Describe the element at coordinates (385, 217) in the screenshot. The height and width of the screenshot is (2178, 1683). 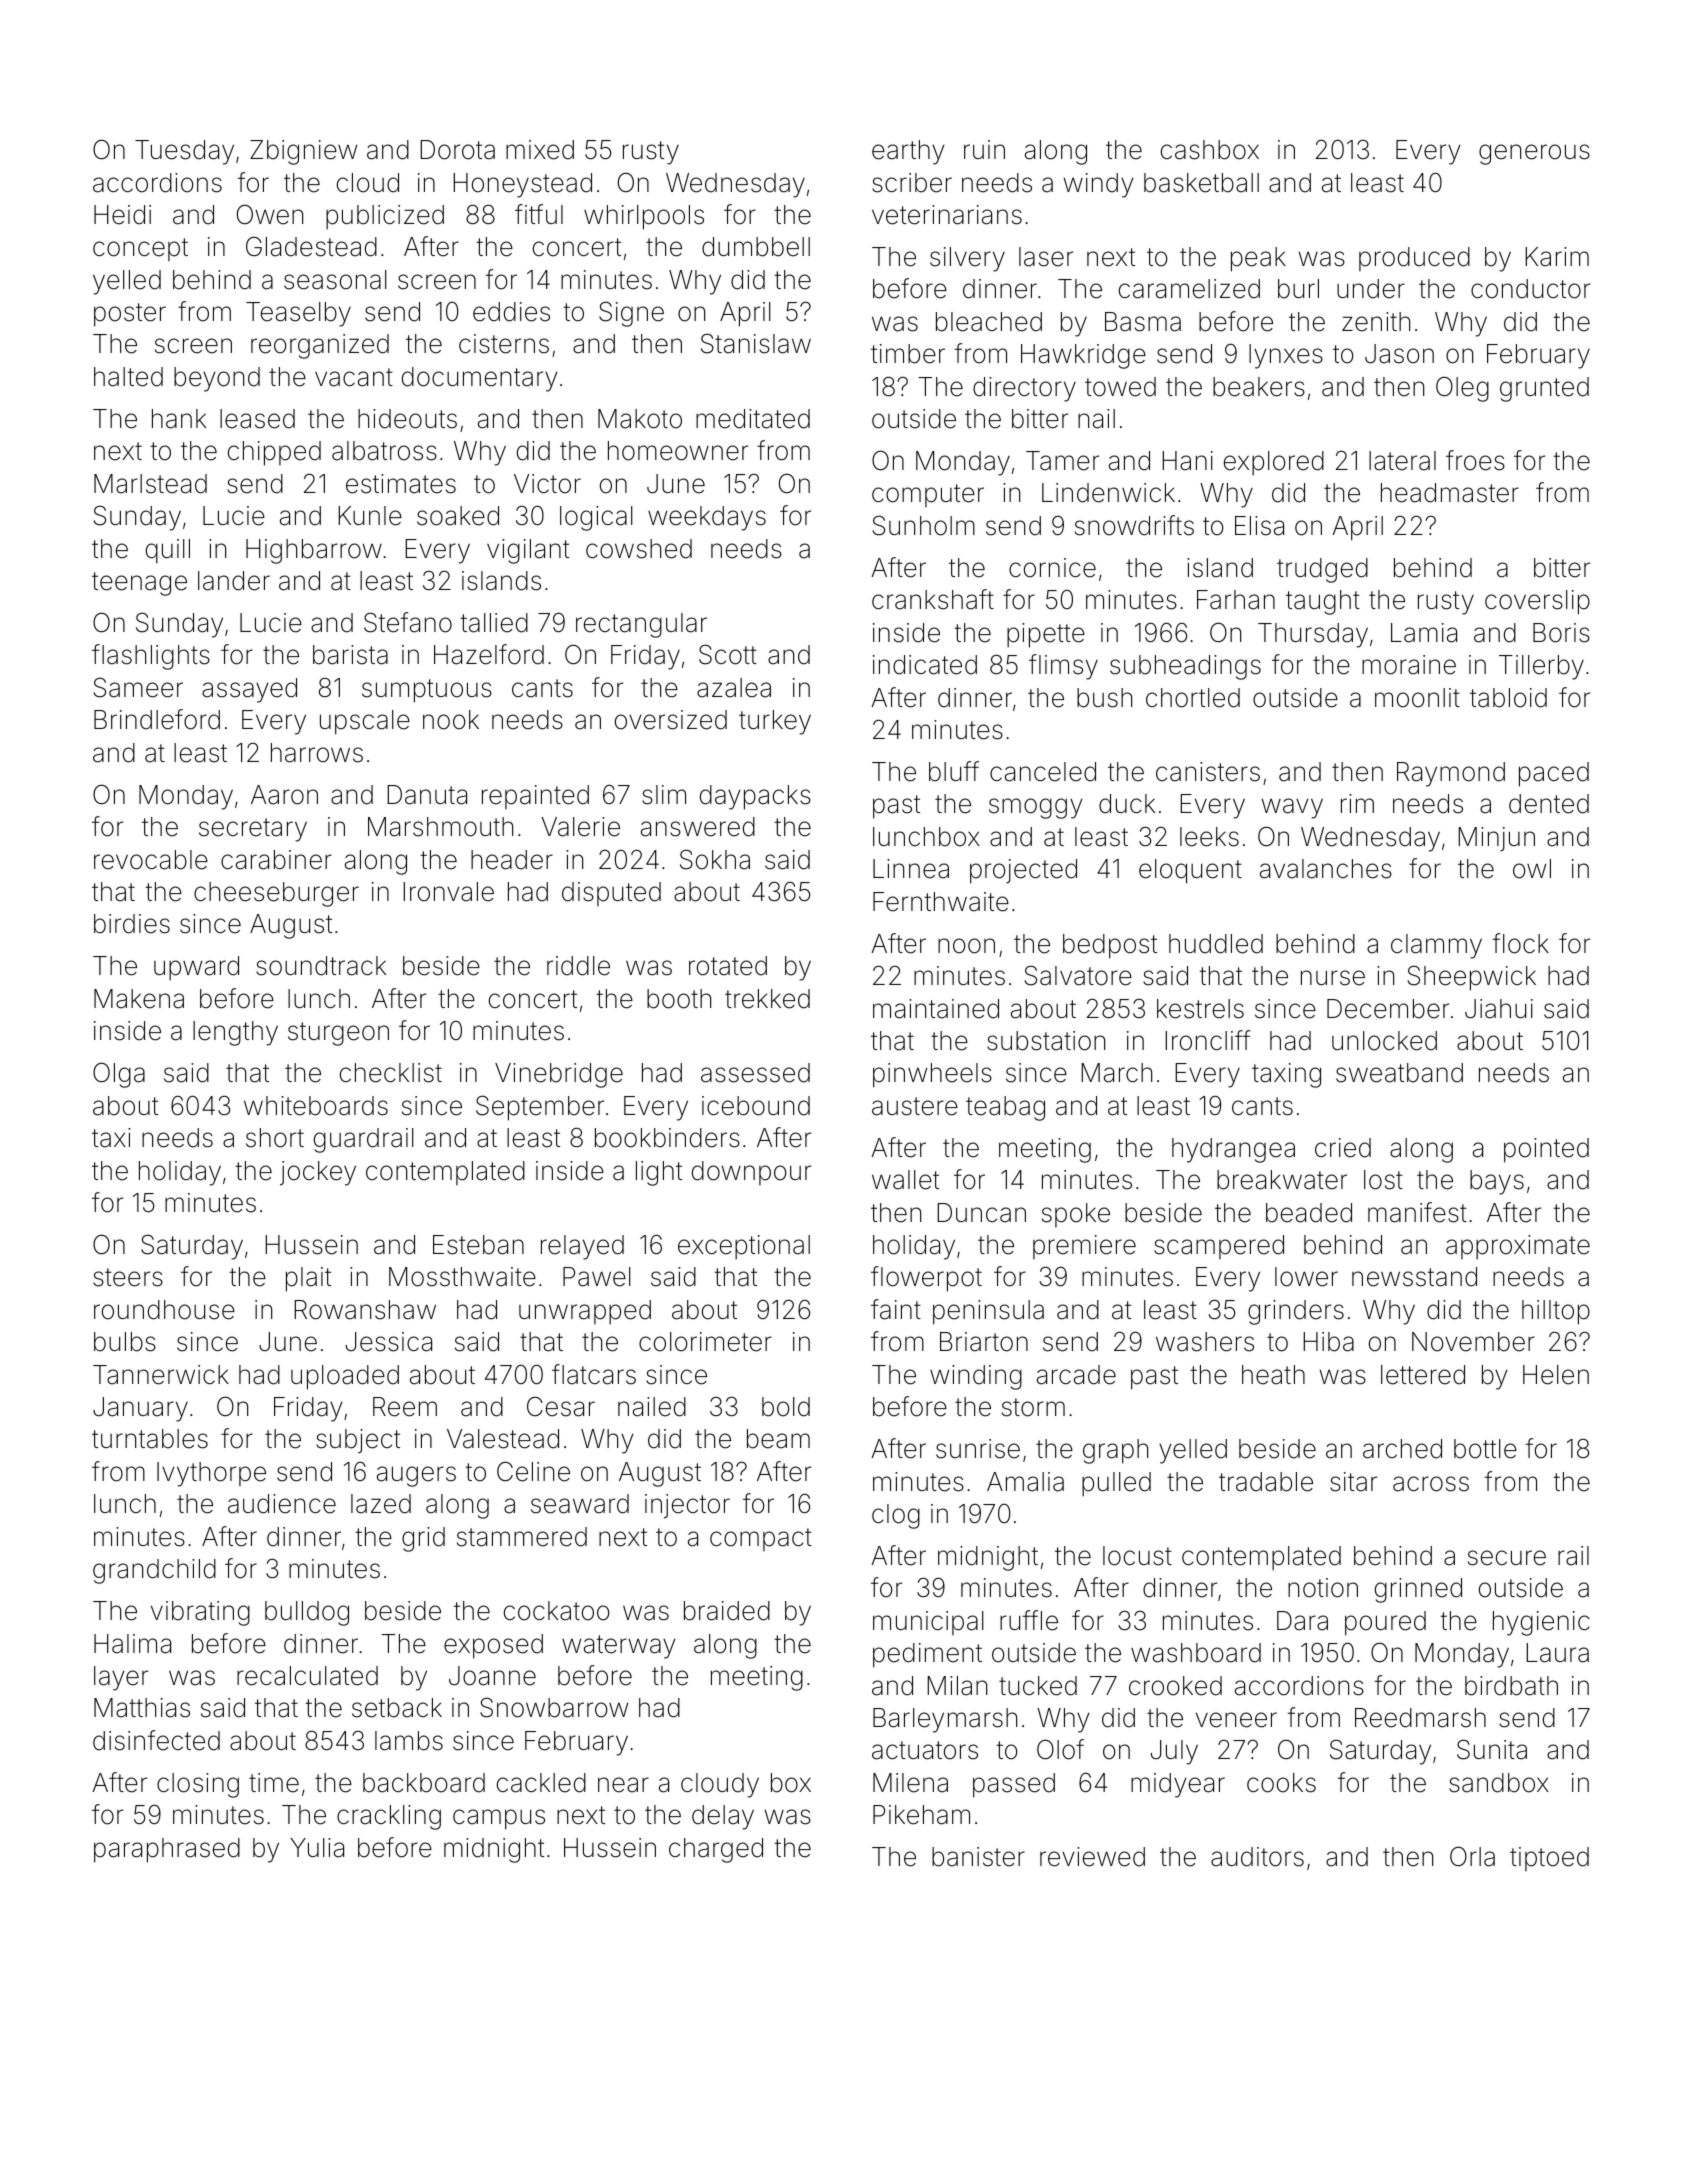
I see `publicized` at that location.
